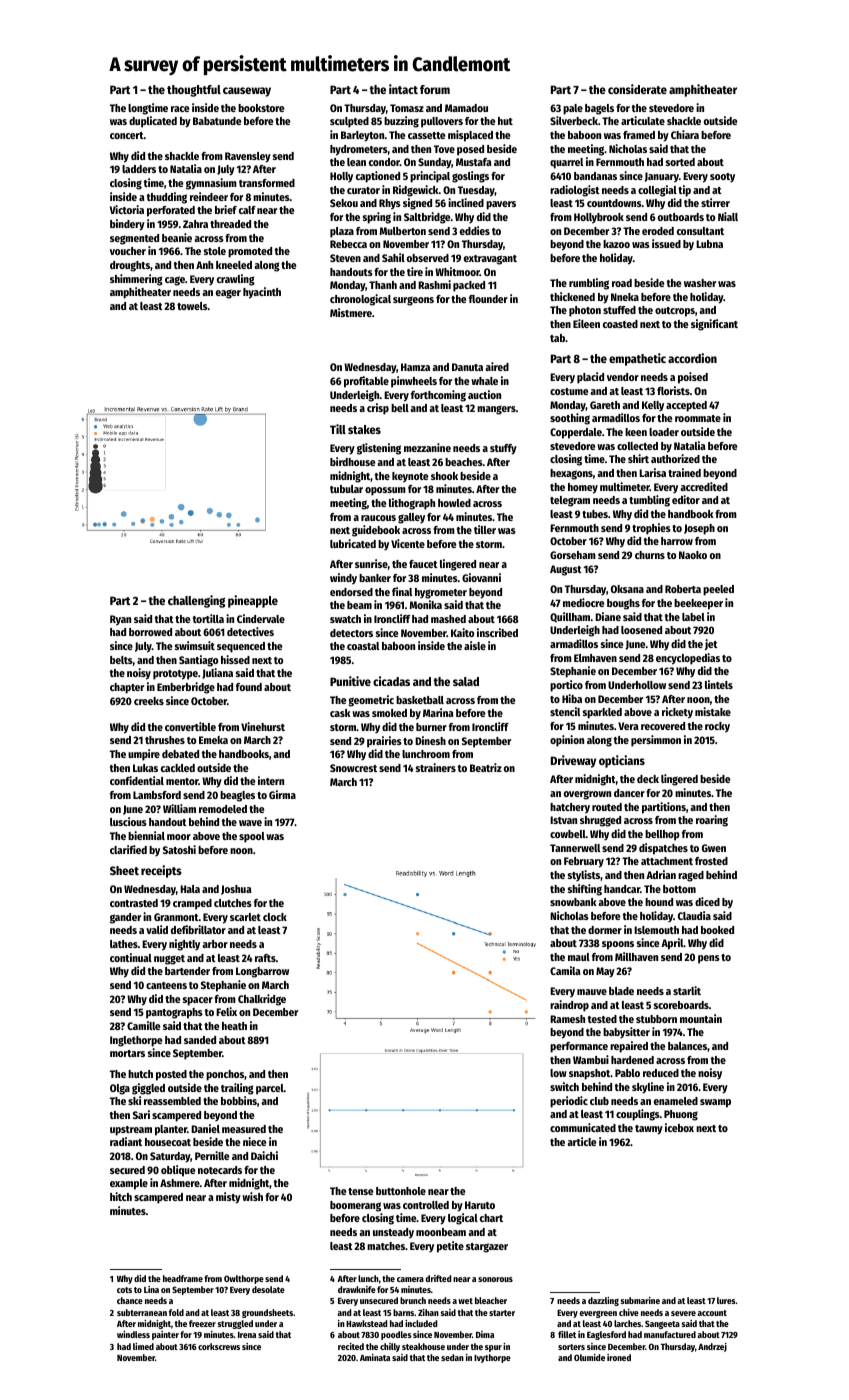 The image size is (849, 1400). I want to click on reassembled, so click(172, 1101).
